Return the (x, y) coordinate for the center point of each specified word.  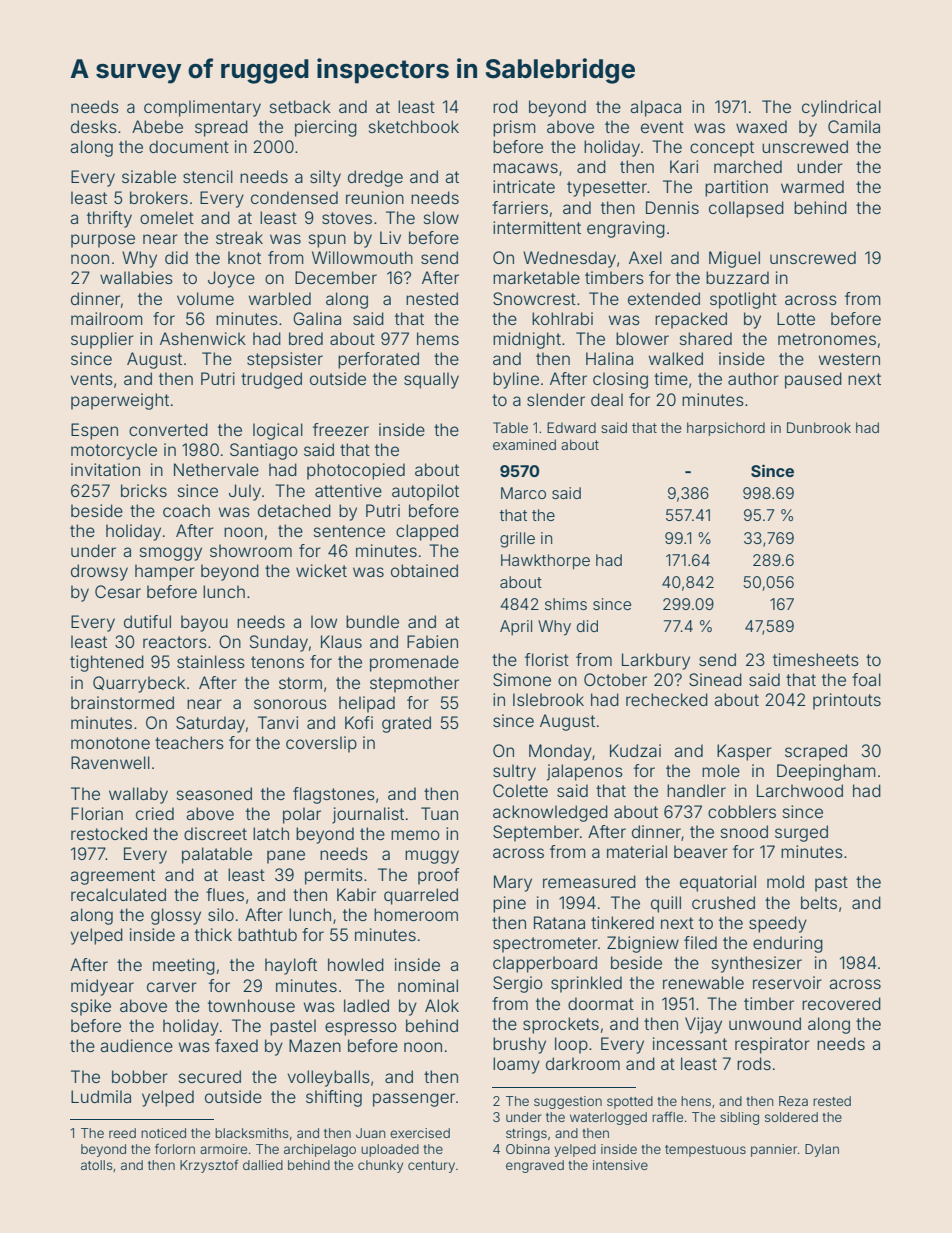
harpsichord (726, 429)
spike (91, 1007)
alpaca (655, 108)
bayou (204, 623)
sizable (149, 176)
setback (300, 106)
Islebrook (548, 699)
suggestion (568, 1102)
